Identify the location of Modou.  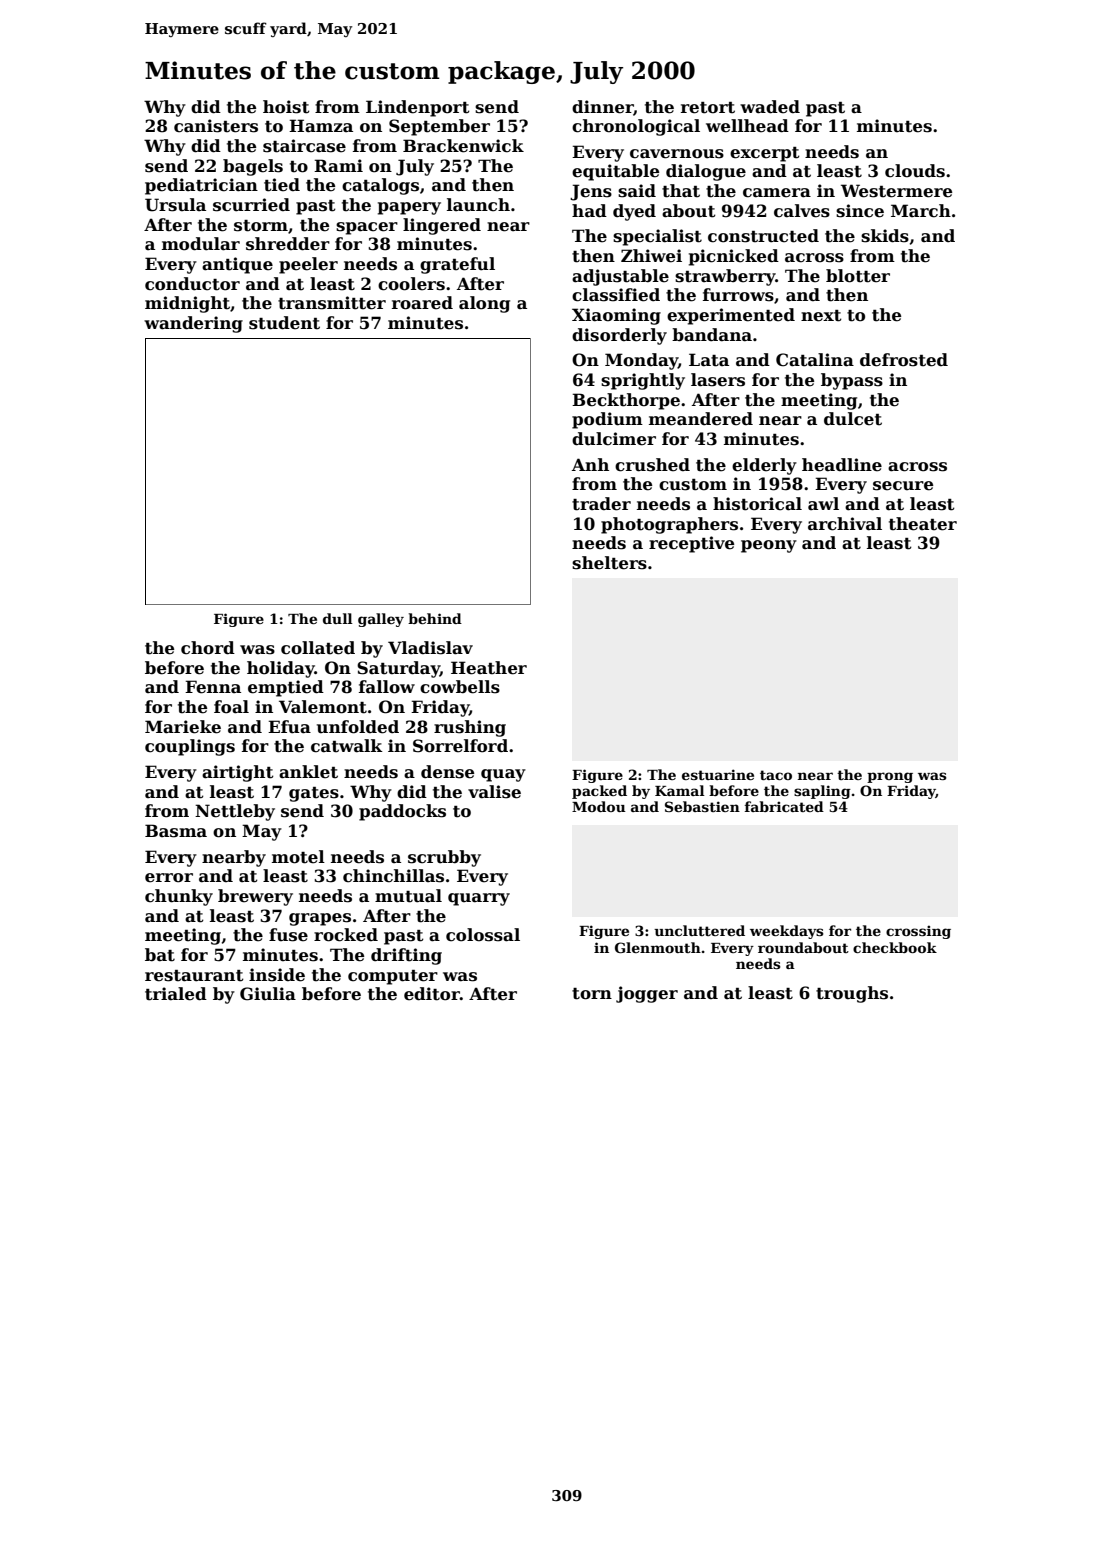
(599, 806).
